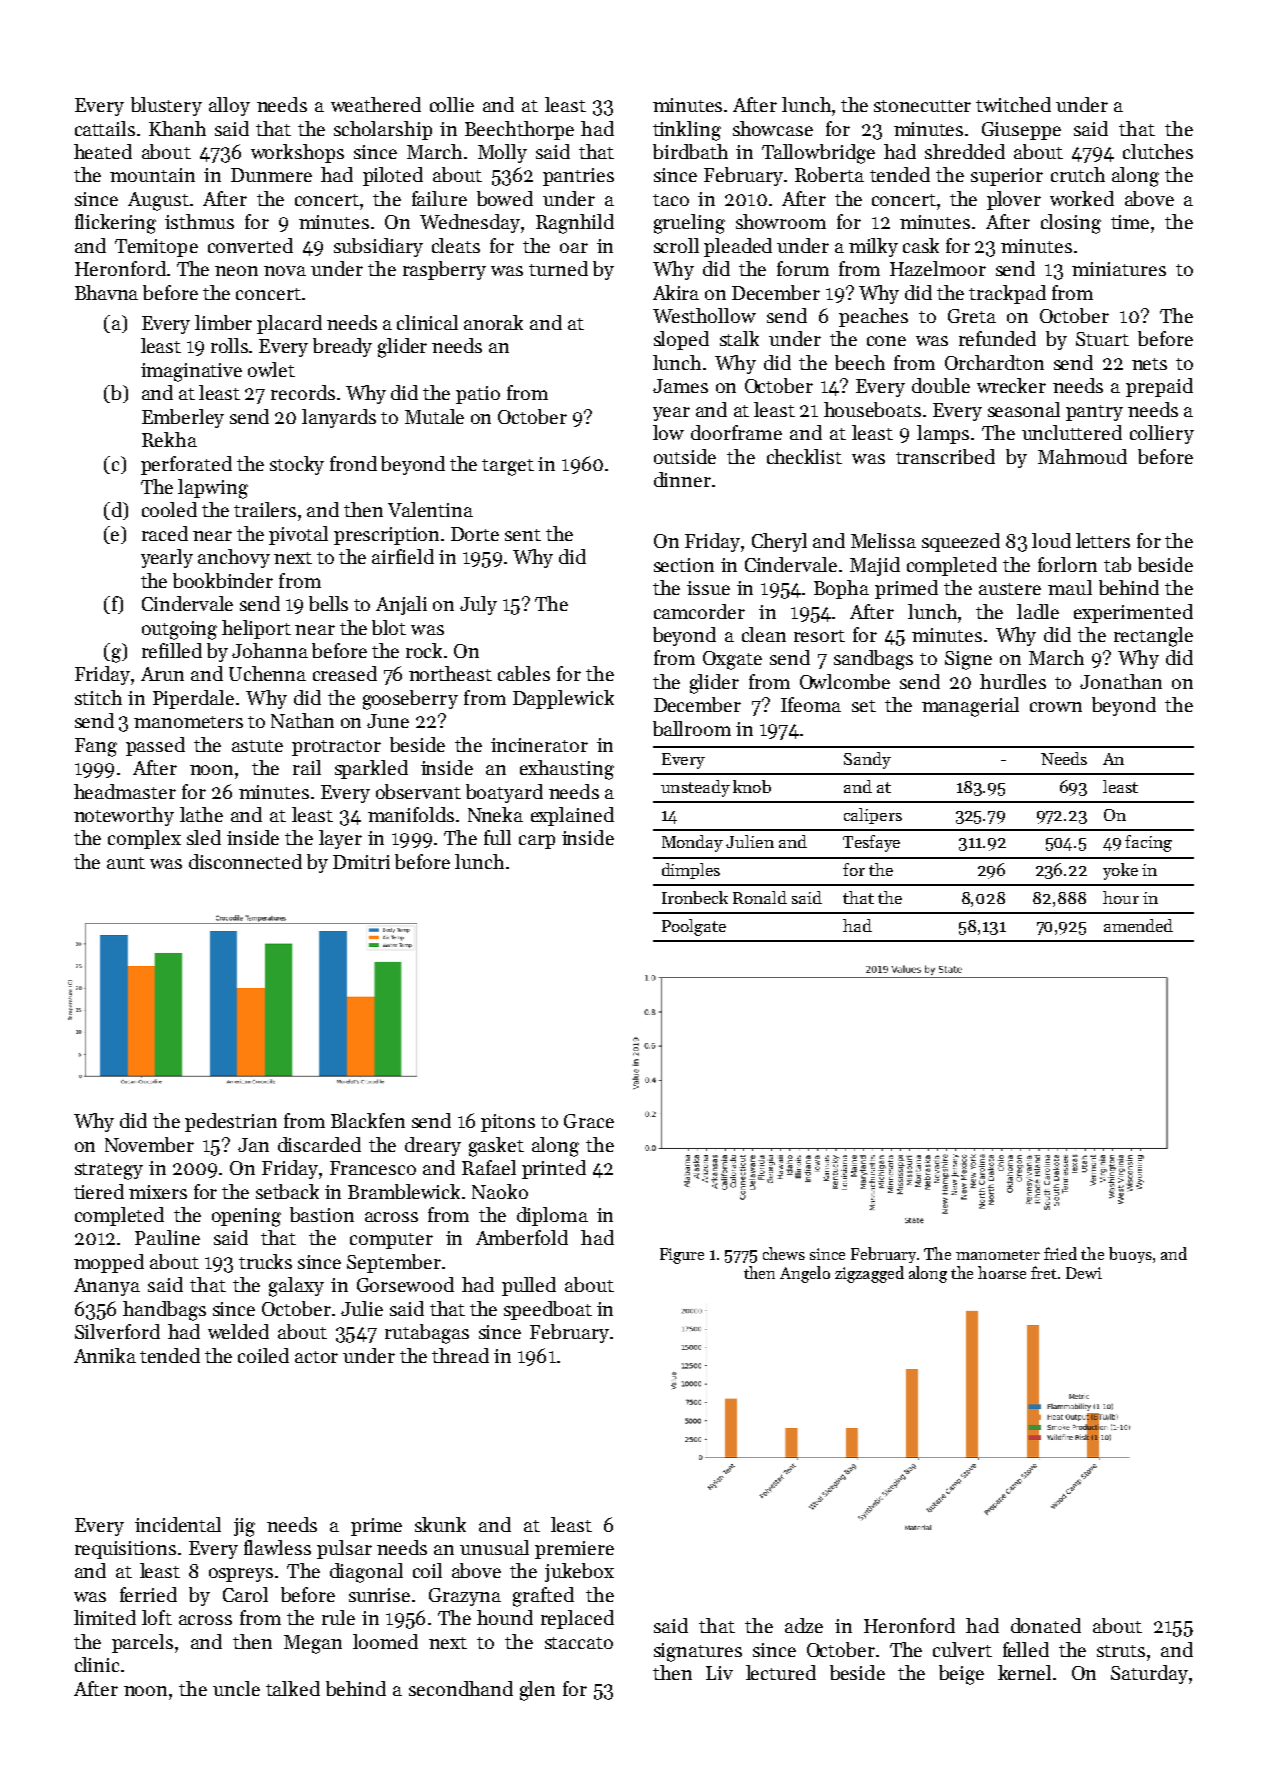 The image size is (1267, 1792). I want to click on workshops, so click(297, 153).
